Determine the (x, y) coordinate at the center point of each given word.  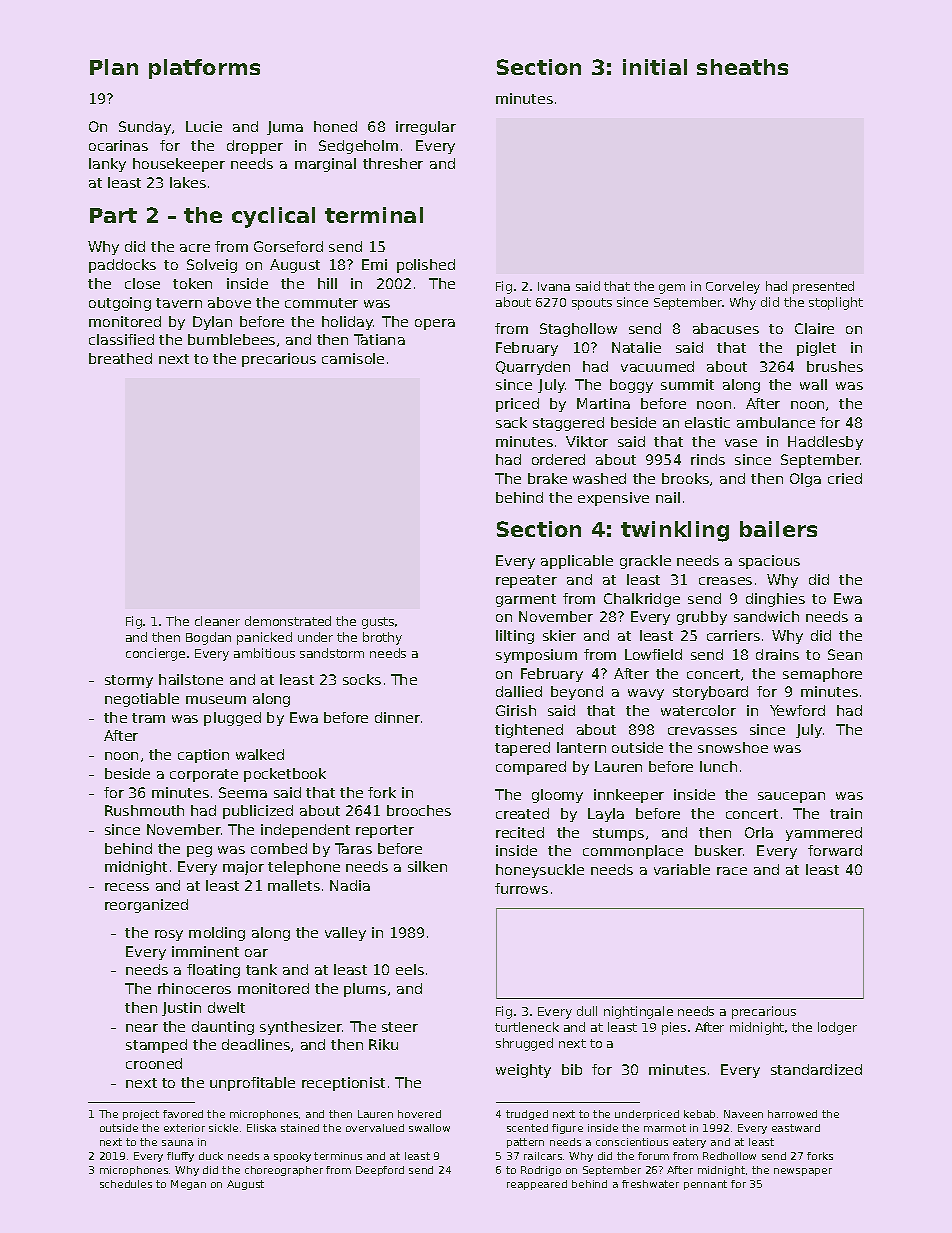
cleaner (217, 621)
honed (335, 126)
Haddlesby (825, 443)
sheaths (742, 67)
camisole (353, 358)
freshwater (650, 1184)
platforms (204, 69)
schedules (126, 1184)
